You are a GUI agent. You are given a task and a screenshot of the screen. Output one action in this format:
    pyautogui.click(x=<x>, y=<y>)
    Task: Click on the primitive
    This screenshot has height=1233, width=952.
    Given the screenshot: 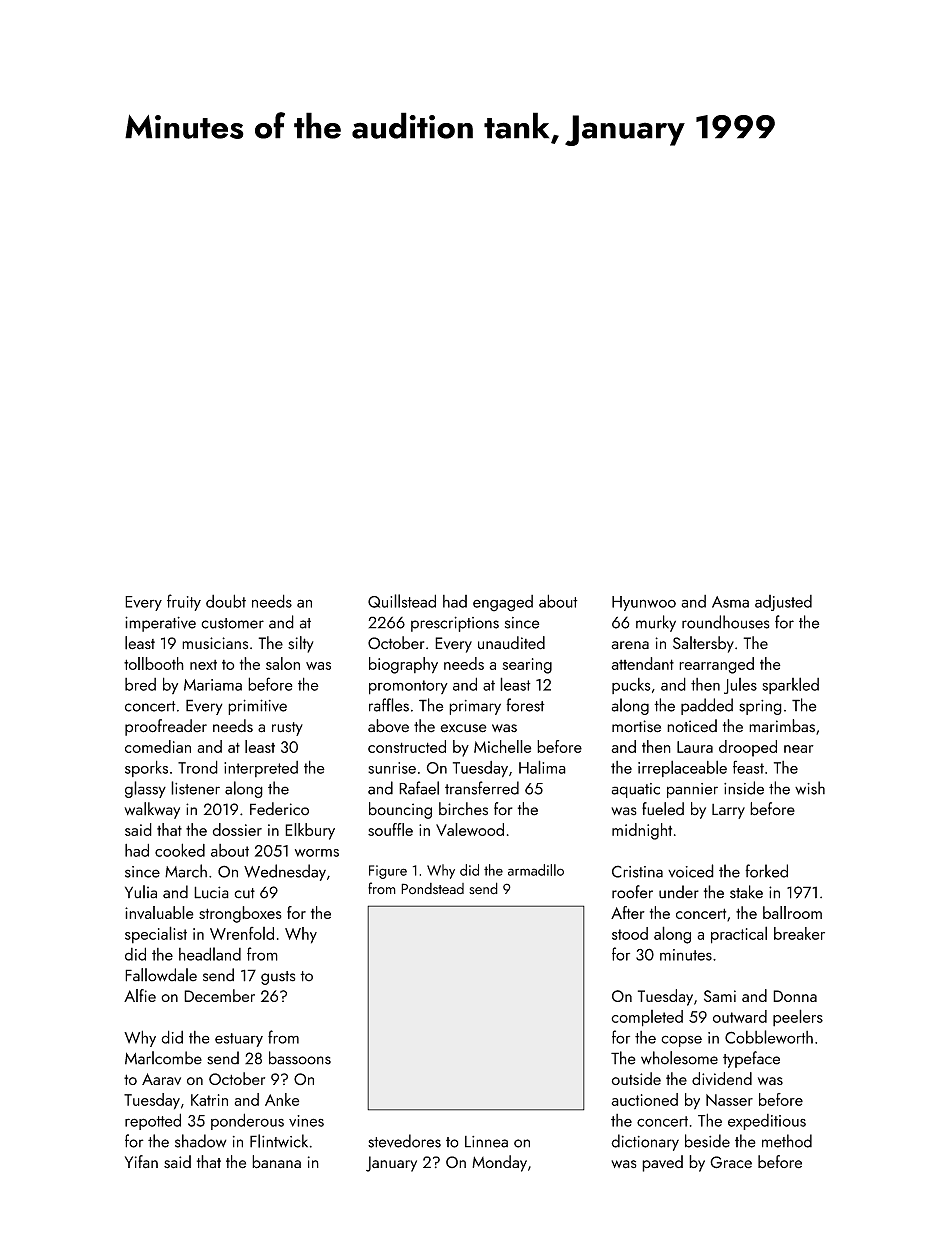 What is the action you would take?
    pyautogui.click(x=257, y=707)
